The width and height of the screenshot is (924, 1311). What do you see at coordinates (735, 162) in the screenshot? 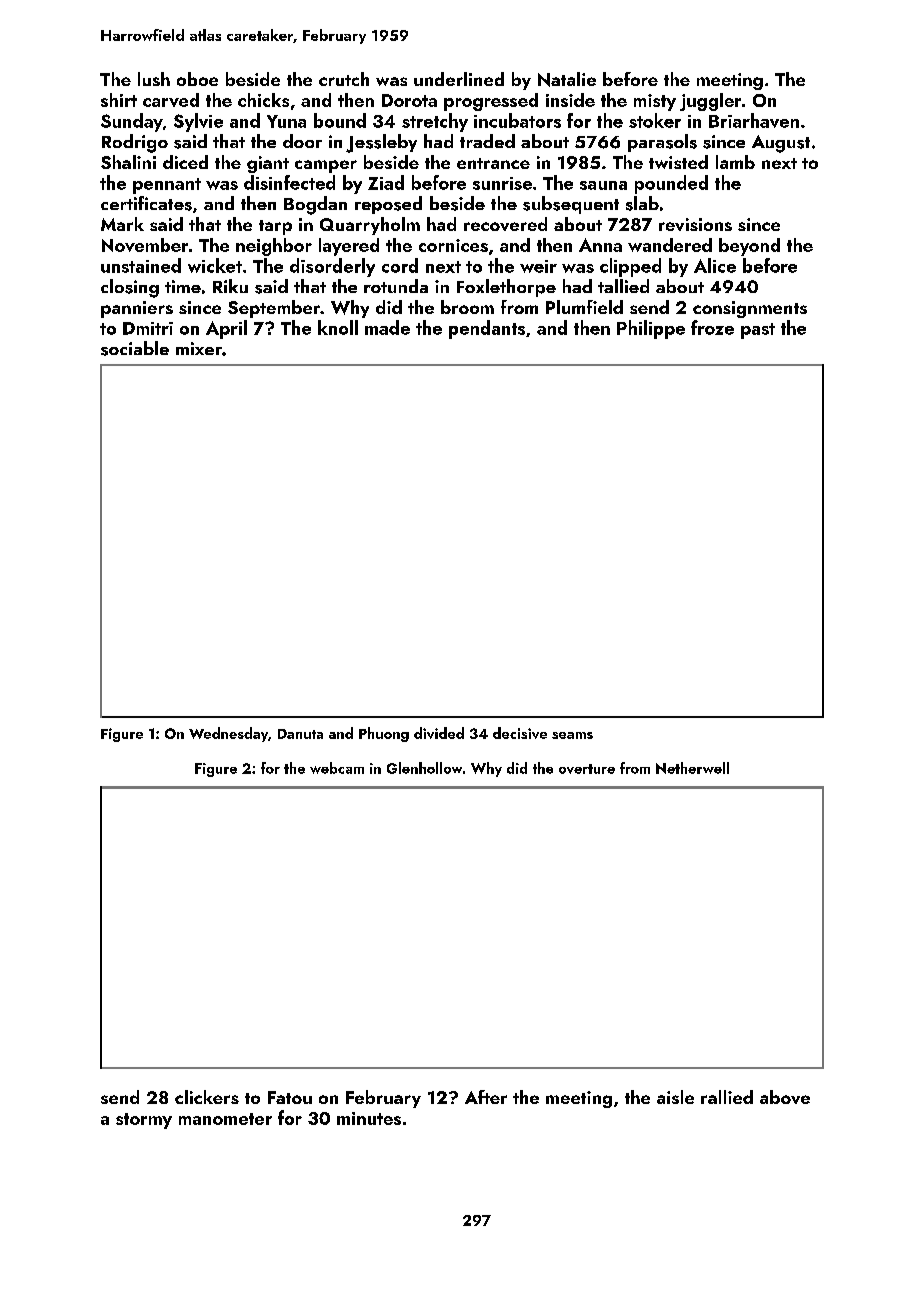
I see `lamb` at bounding box center [735, 162].
